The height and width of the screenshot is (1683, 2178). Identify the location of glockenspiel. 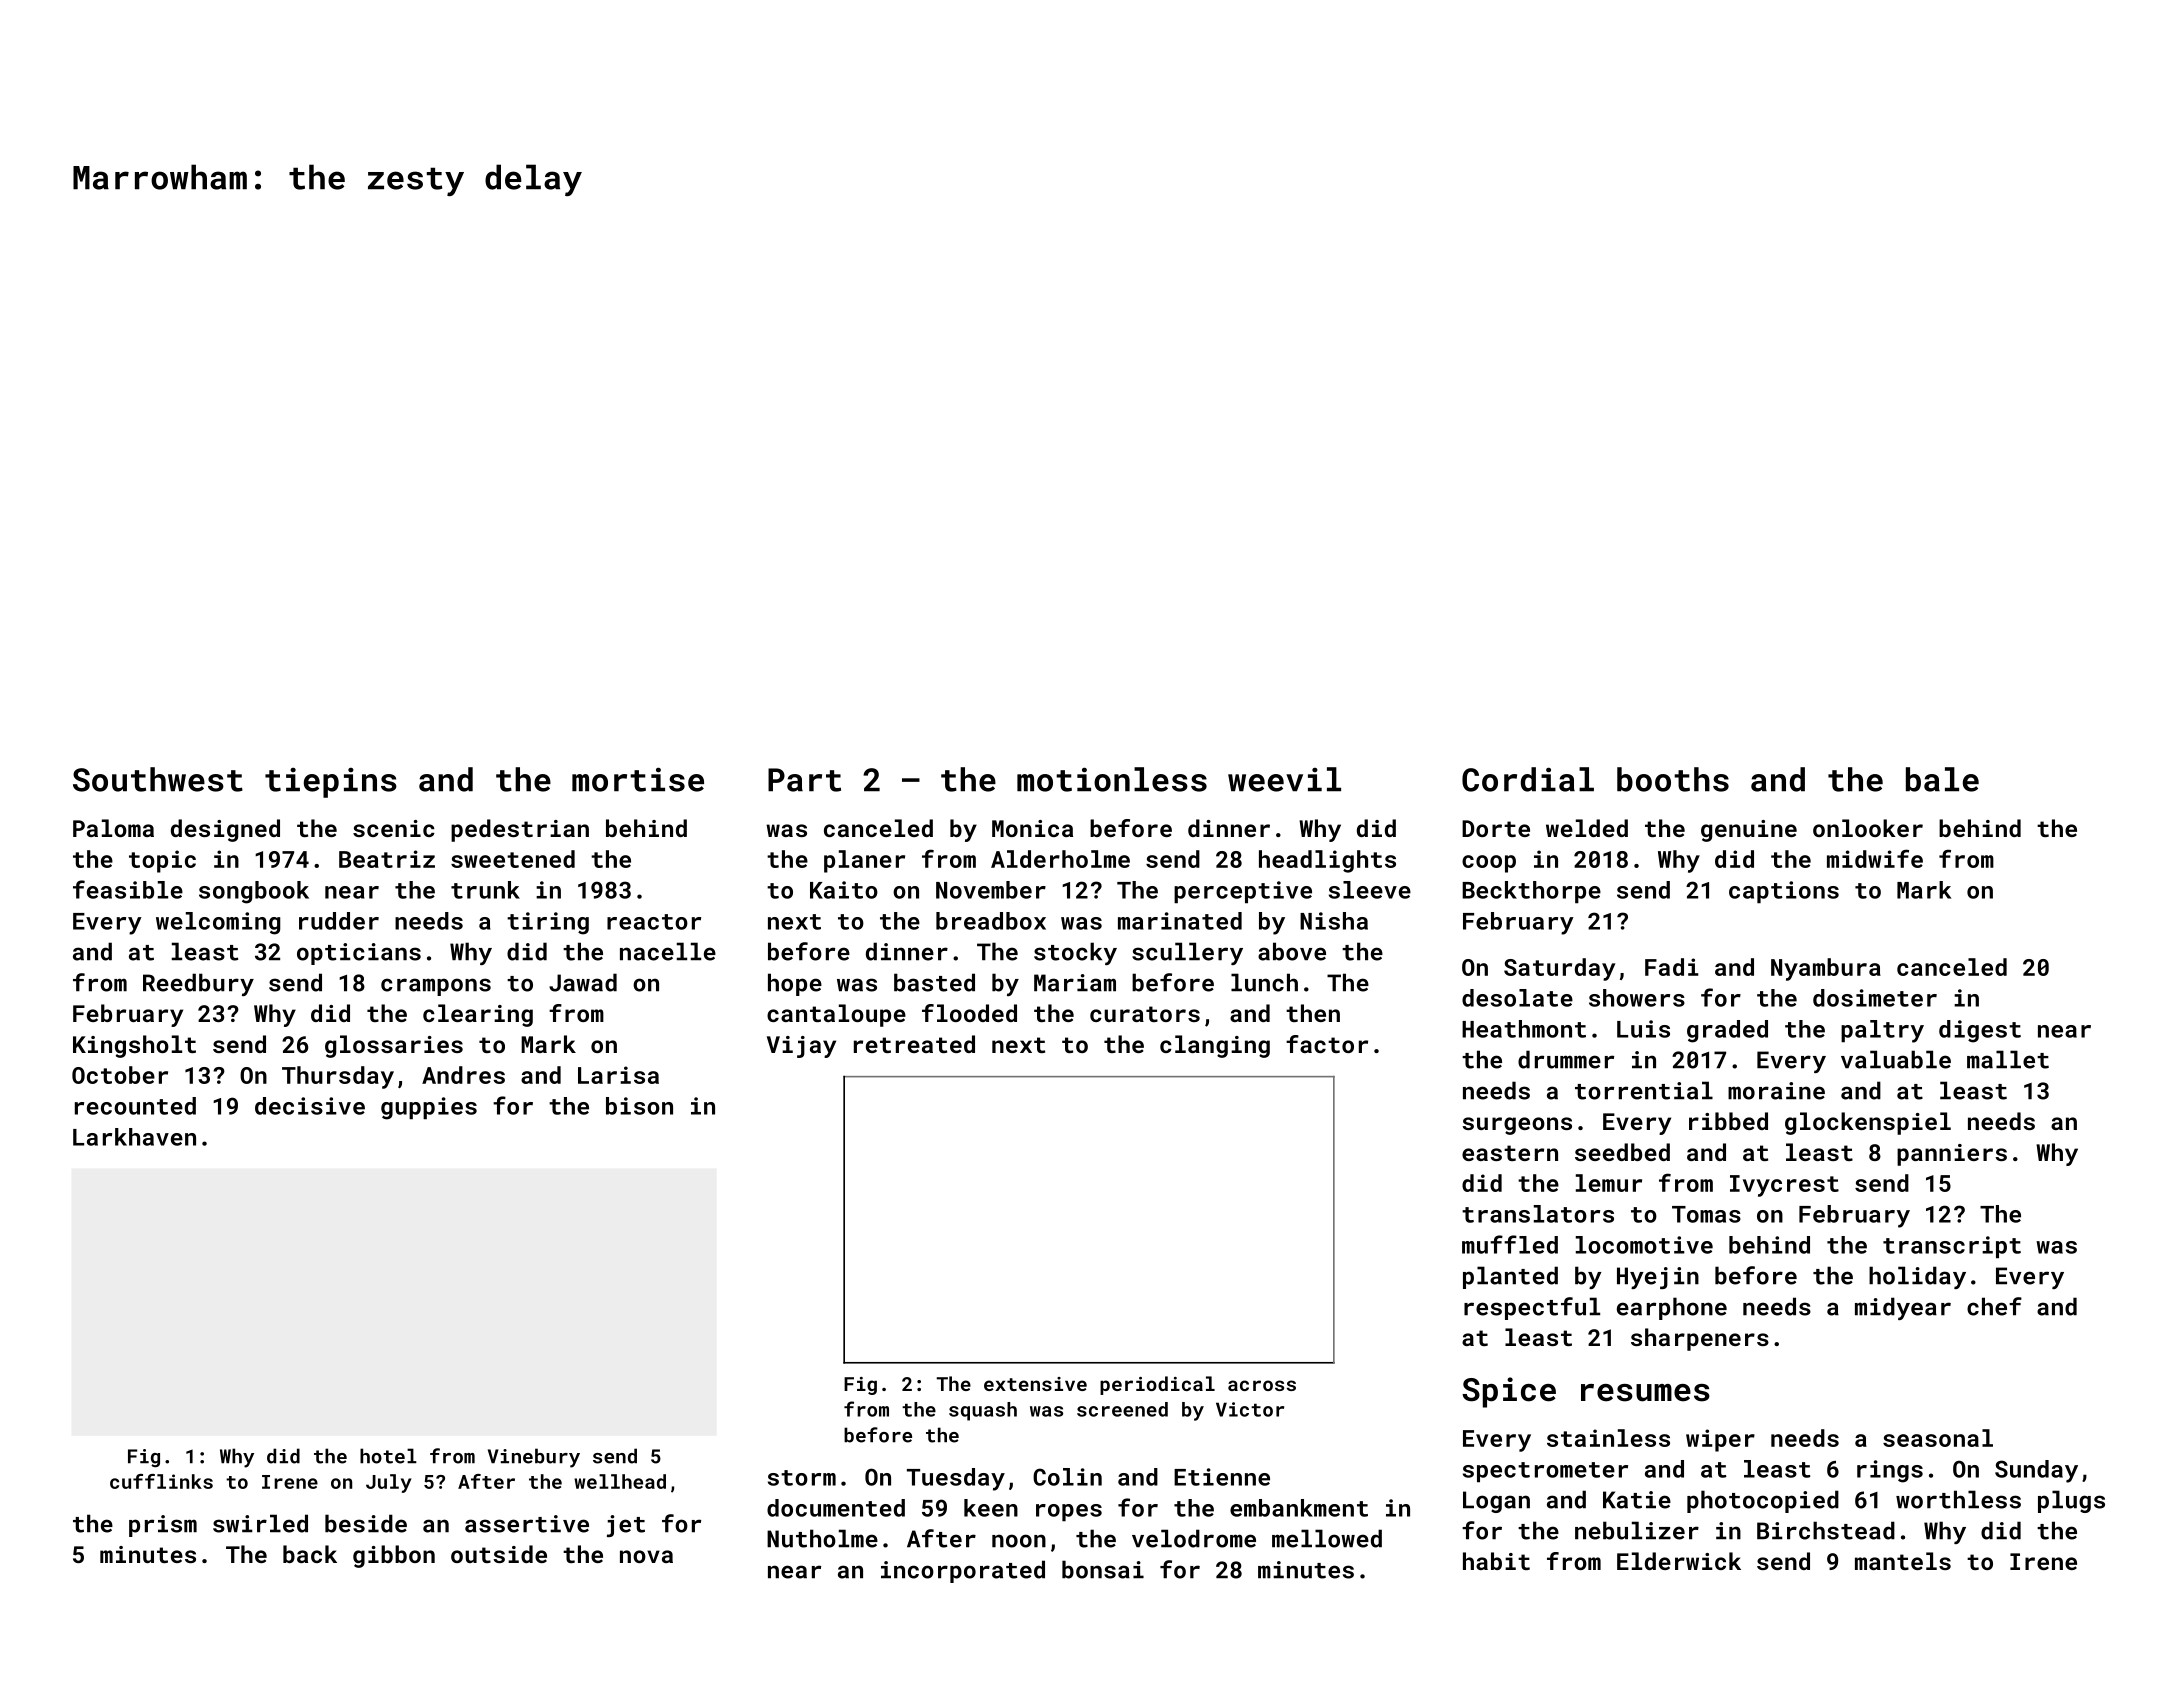
(1868, 1123).
